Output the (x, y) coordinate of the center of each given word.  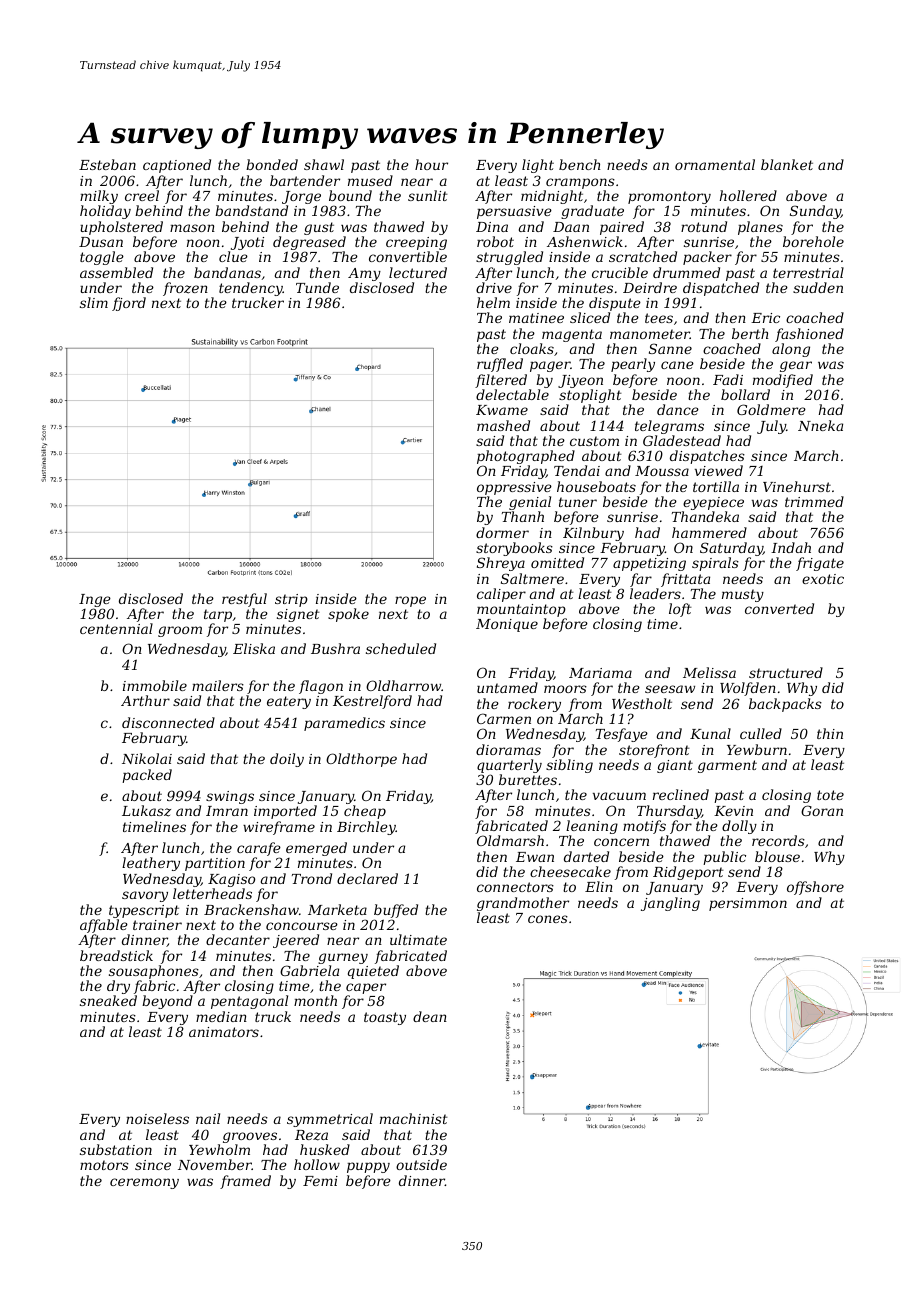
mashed (503, 425)
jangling (670, 904)
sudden (818, 287)
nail (208, 1118)
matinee (536, 318)
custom (594, 441)
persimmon (748, 904)
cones (548, 919)
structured (786, 672)
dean (430, 1016)
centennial (116, 628)
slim (94, 302)
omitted (557, 562)
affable (104, 926)
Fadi (728, 379)
